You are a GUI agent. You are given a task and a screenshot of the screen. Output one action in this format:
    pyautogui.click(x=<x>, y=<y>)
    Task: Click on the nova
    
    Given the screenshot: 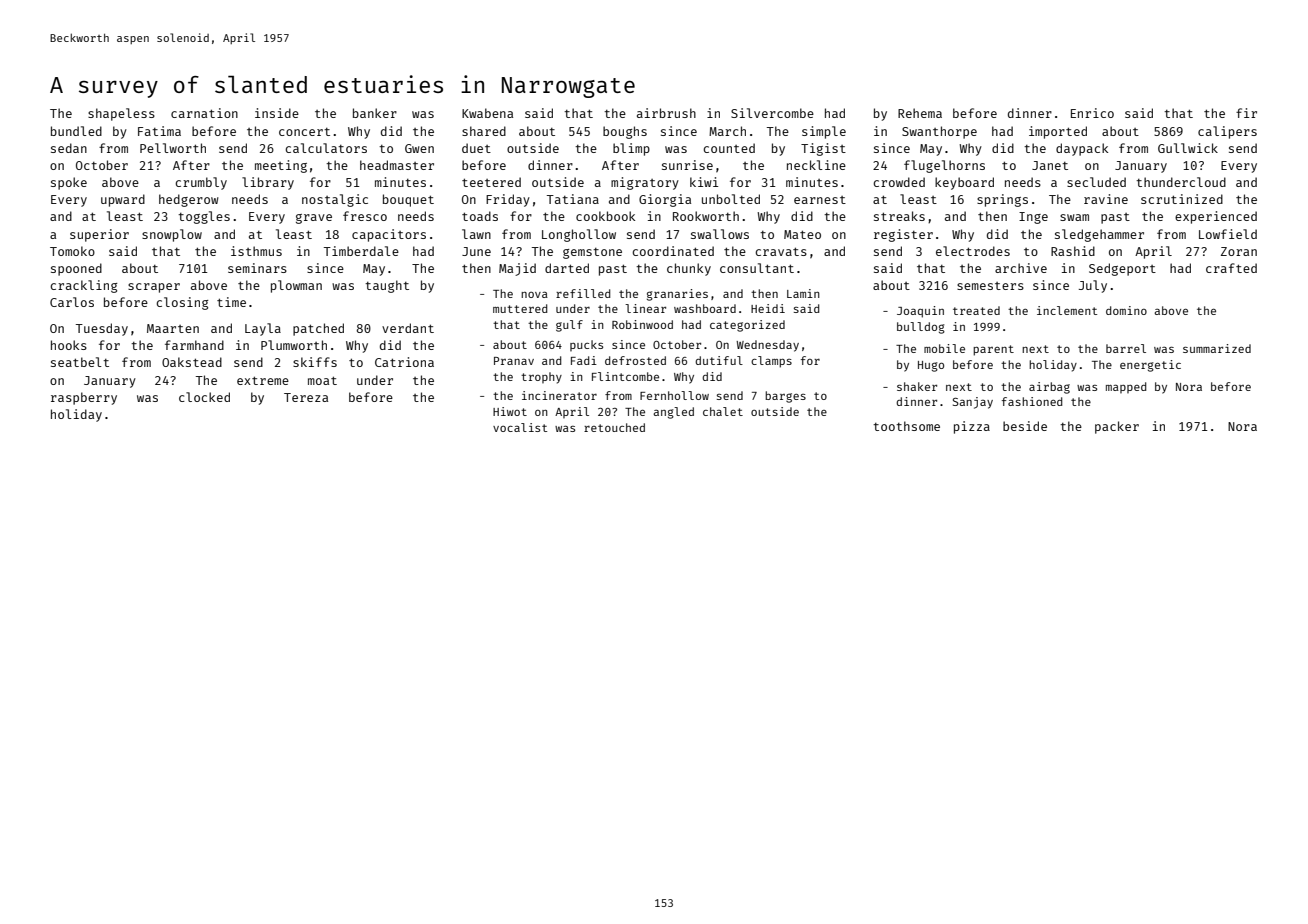 What is the action you would take?
    pyautogui.click(x=534, y=294)
